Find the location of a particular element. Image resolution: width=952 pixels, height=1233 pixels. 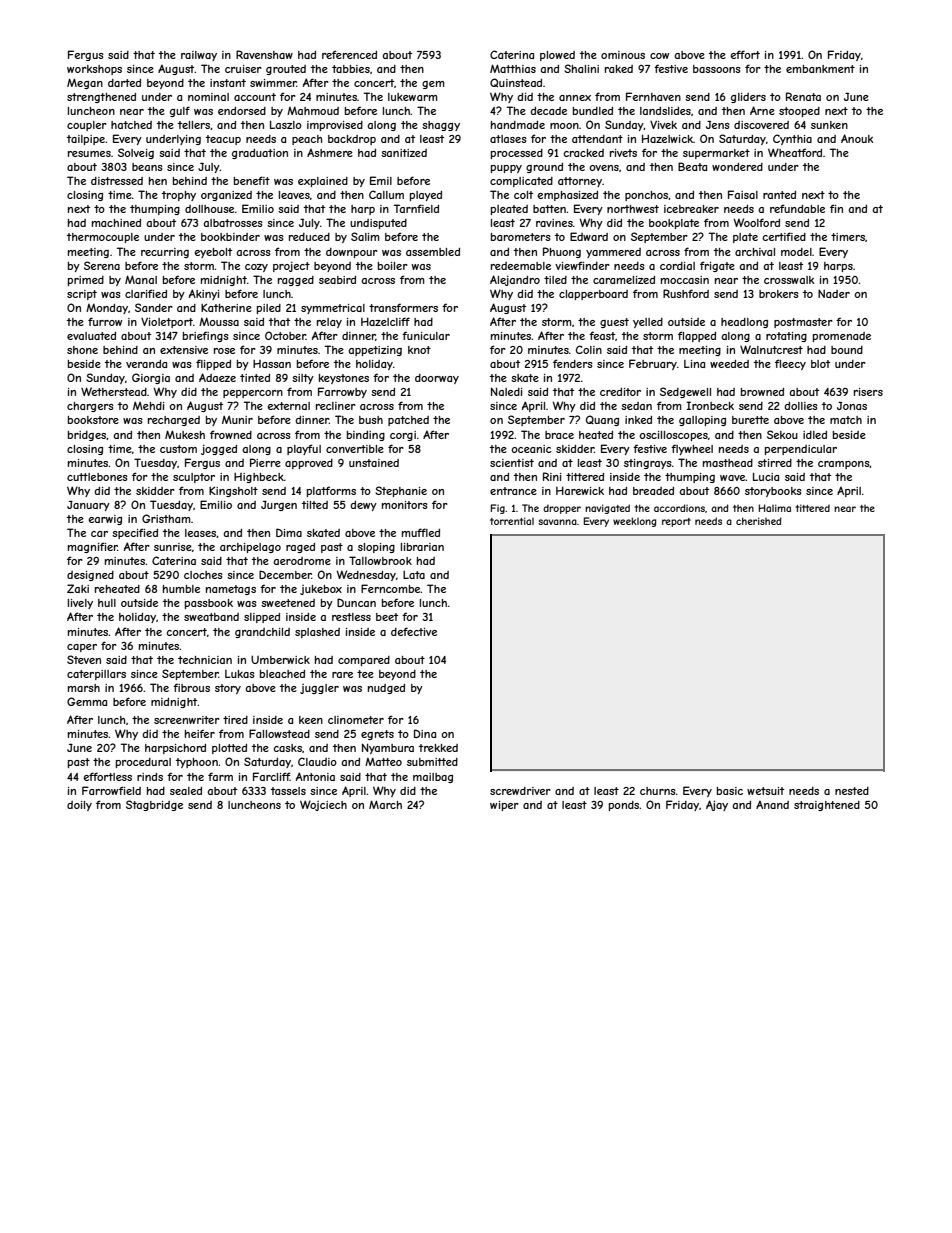

gliders is located at coordinates (748, 98).
